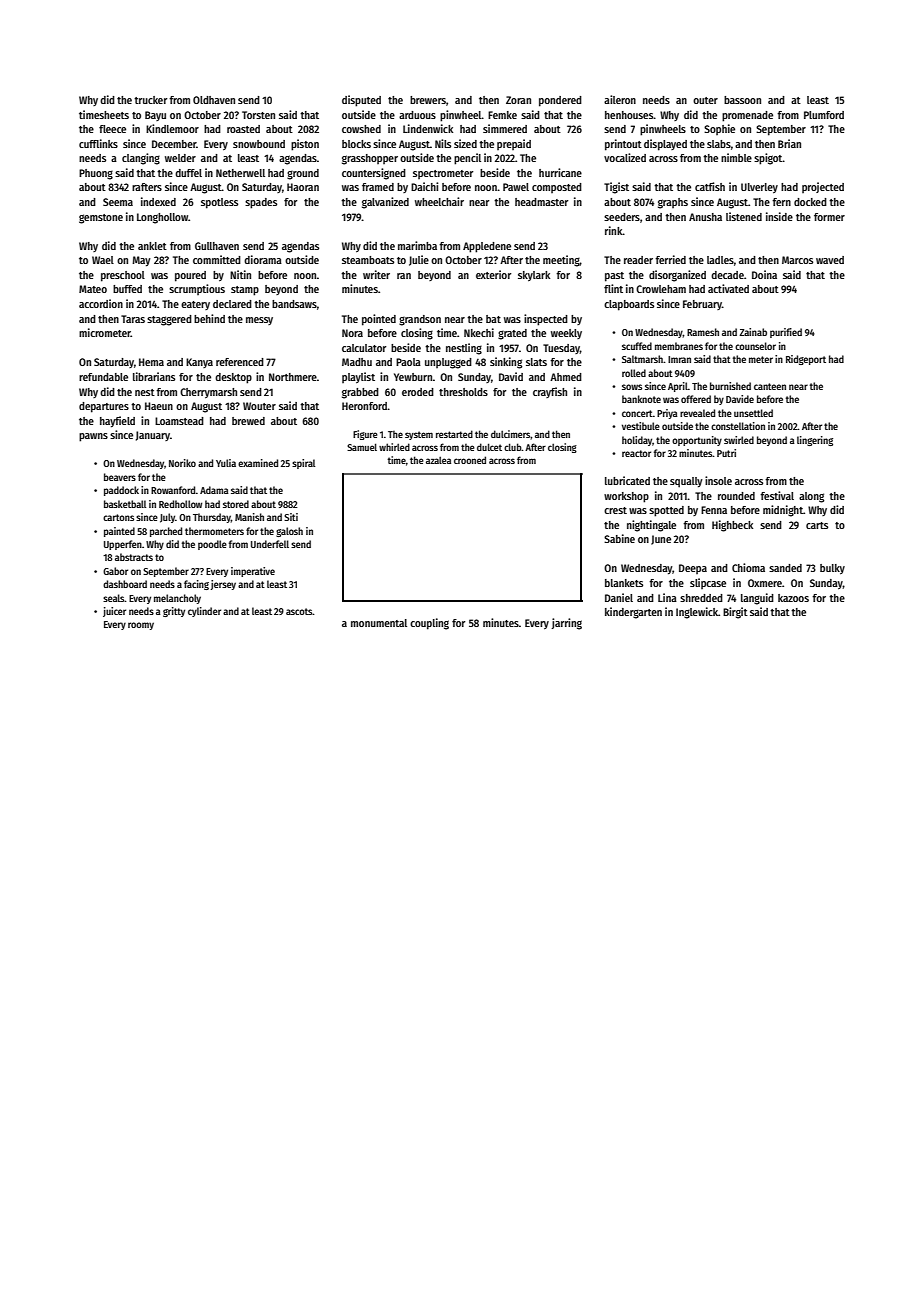  Describe the element at coordinates (677, 276) in the screenshot. I see `disorganized` at that location.
